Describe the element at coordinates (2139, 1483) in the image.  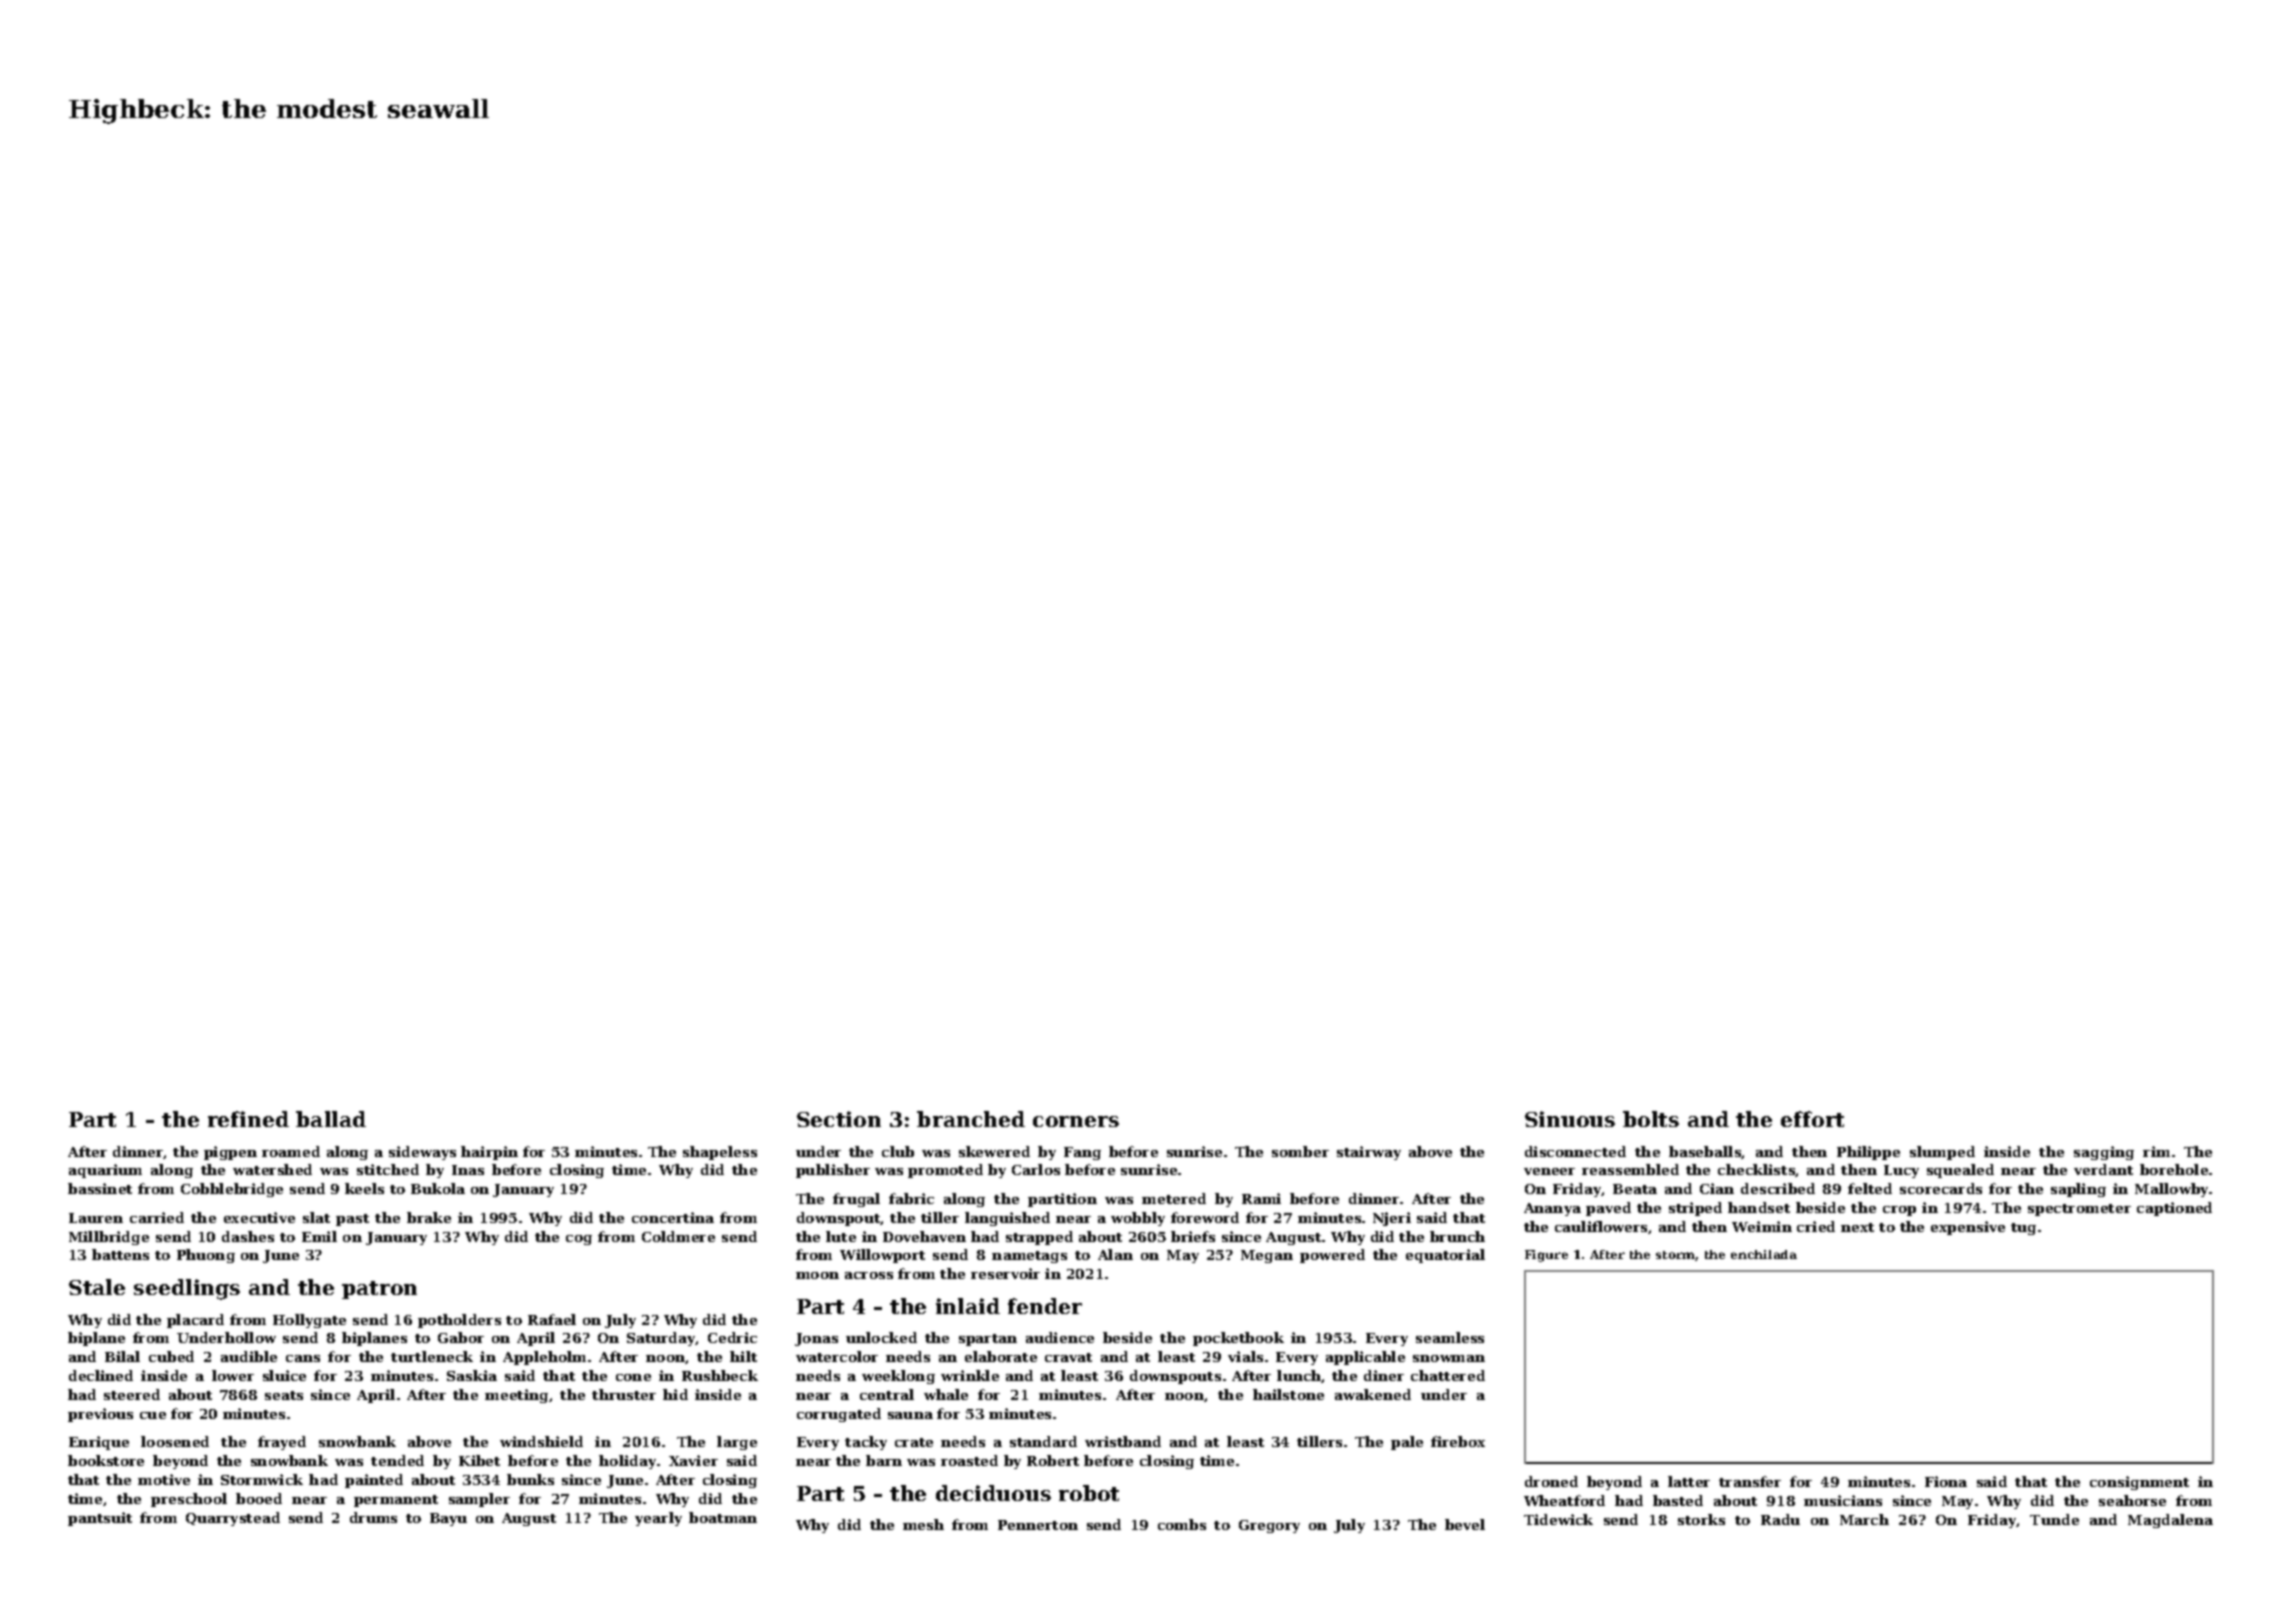
I see `consignment` at that location.
